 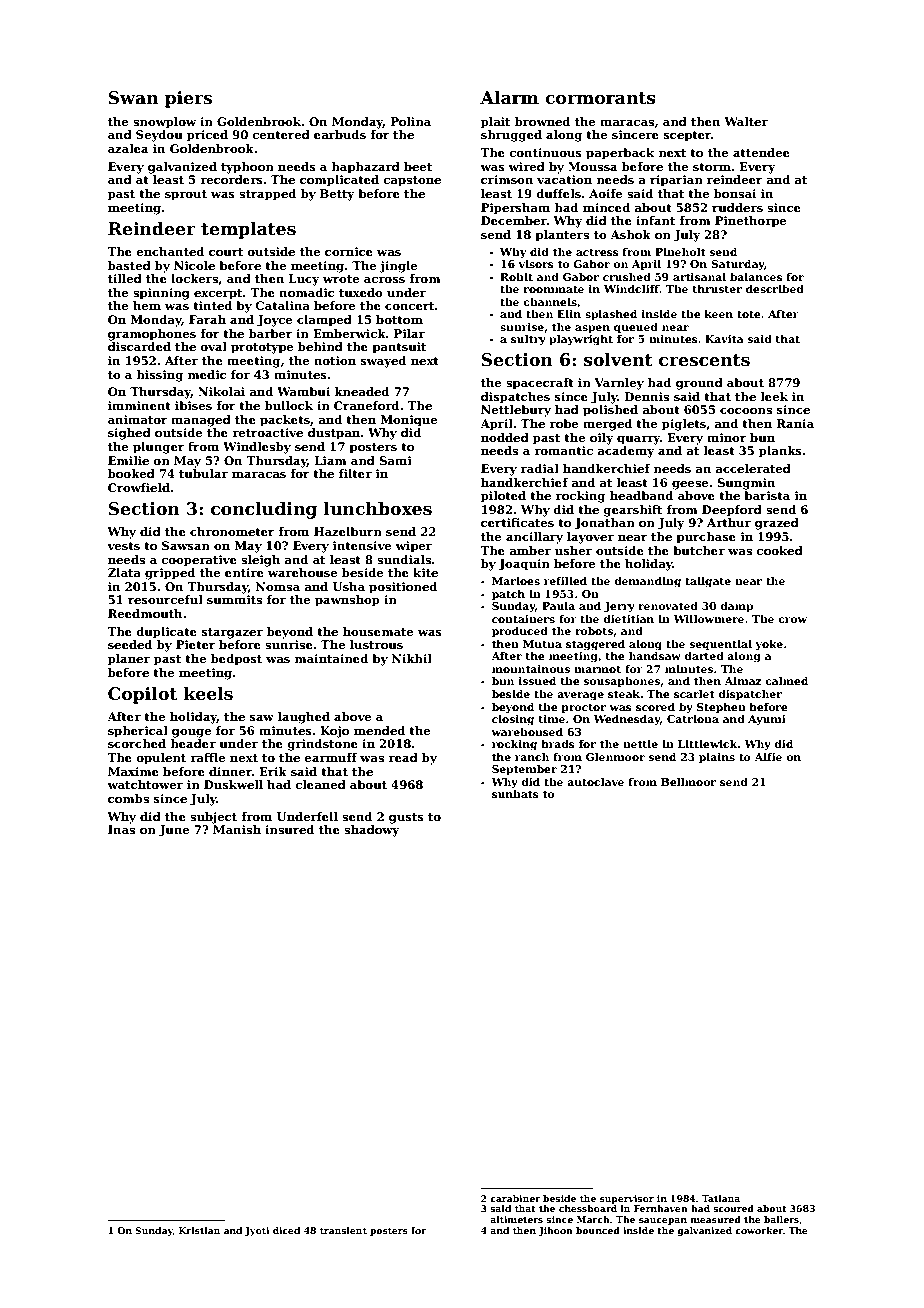 I want to click on Kristian, so click(x=199, y=1230).
